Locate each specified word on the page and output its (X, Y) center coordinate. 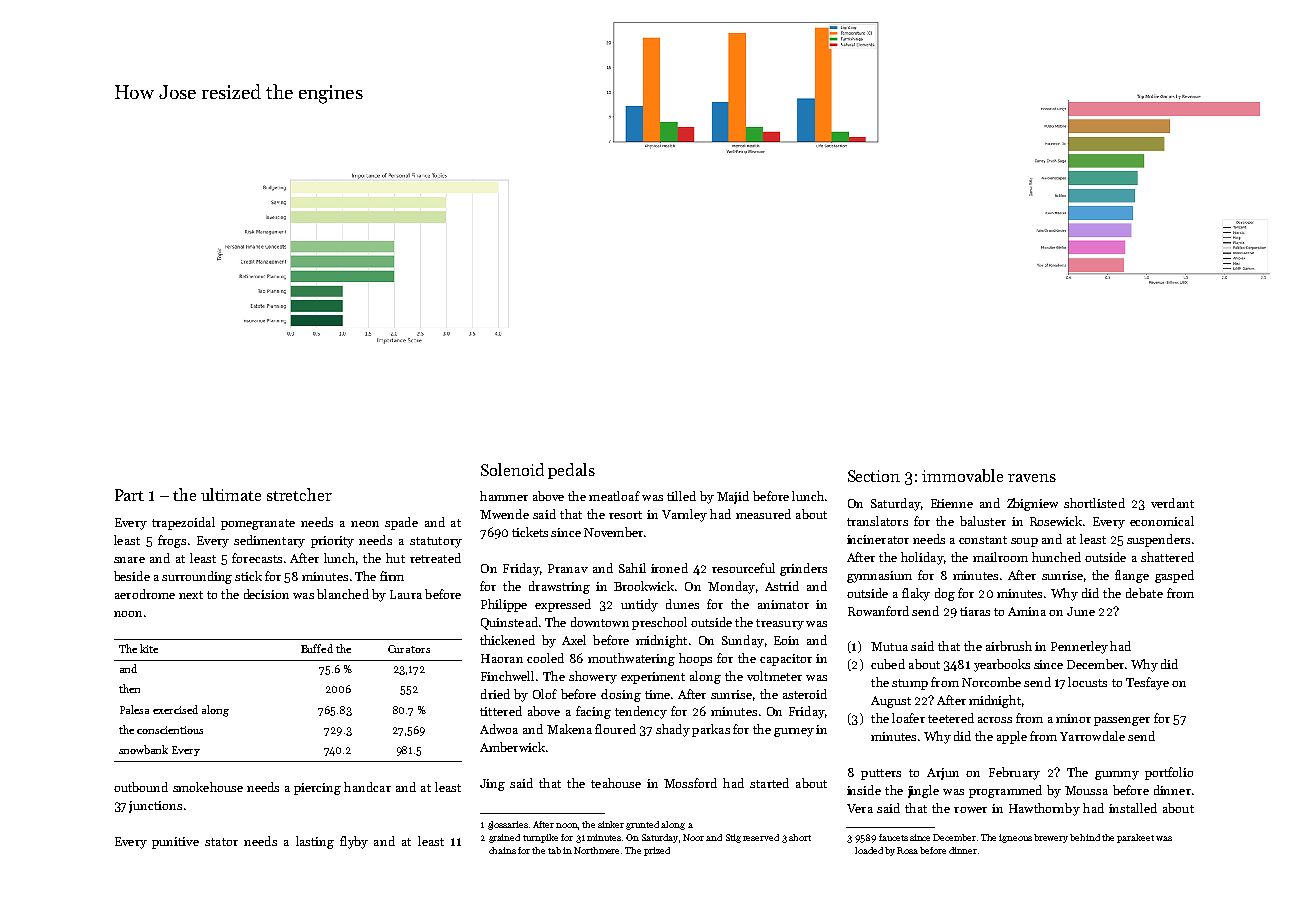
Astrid (782, 586)
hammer (504, 496)
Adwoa (499, 729)
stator (221, 842)
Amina (1027, 611)
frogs (172, 541)
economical (1162, 521)
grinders (803, 569)
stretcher (299, 494)
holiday (922, 558)
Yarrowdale (1092, 736)
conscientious (170, 730)
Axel (574, 640)
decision (266, 594)
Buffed (317, 648)
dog (945, 594)
